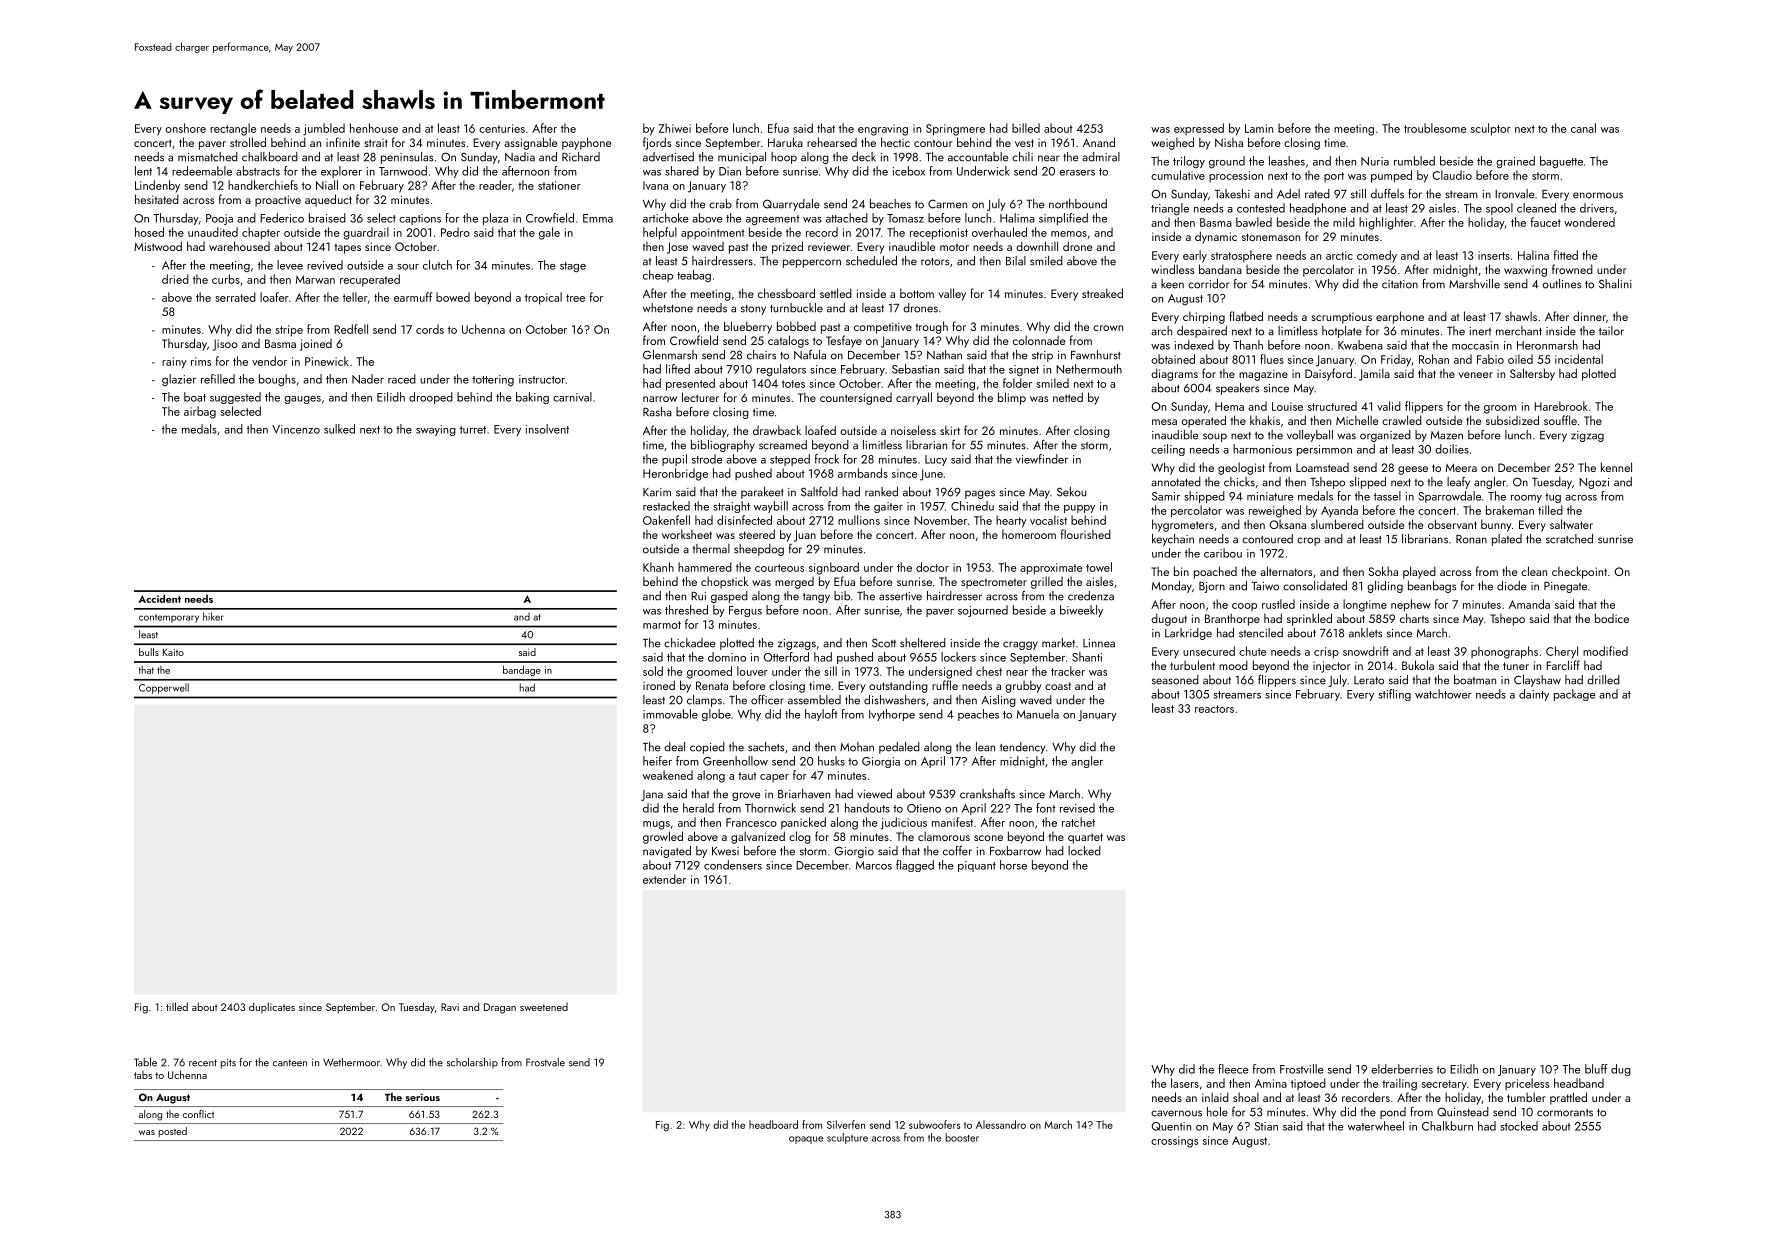 Image resolution: width=1768 pixels, height=1250 pixels. I want to click on Springmere, so click(955, 130).
